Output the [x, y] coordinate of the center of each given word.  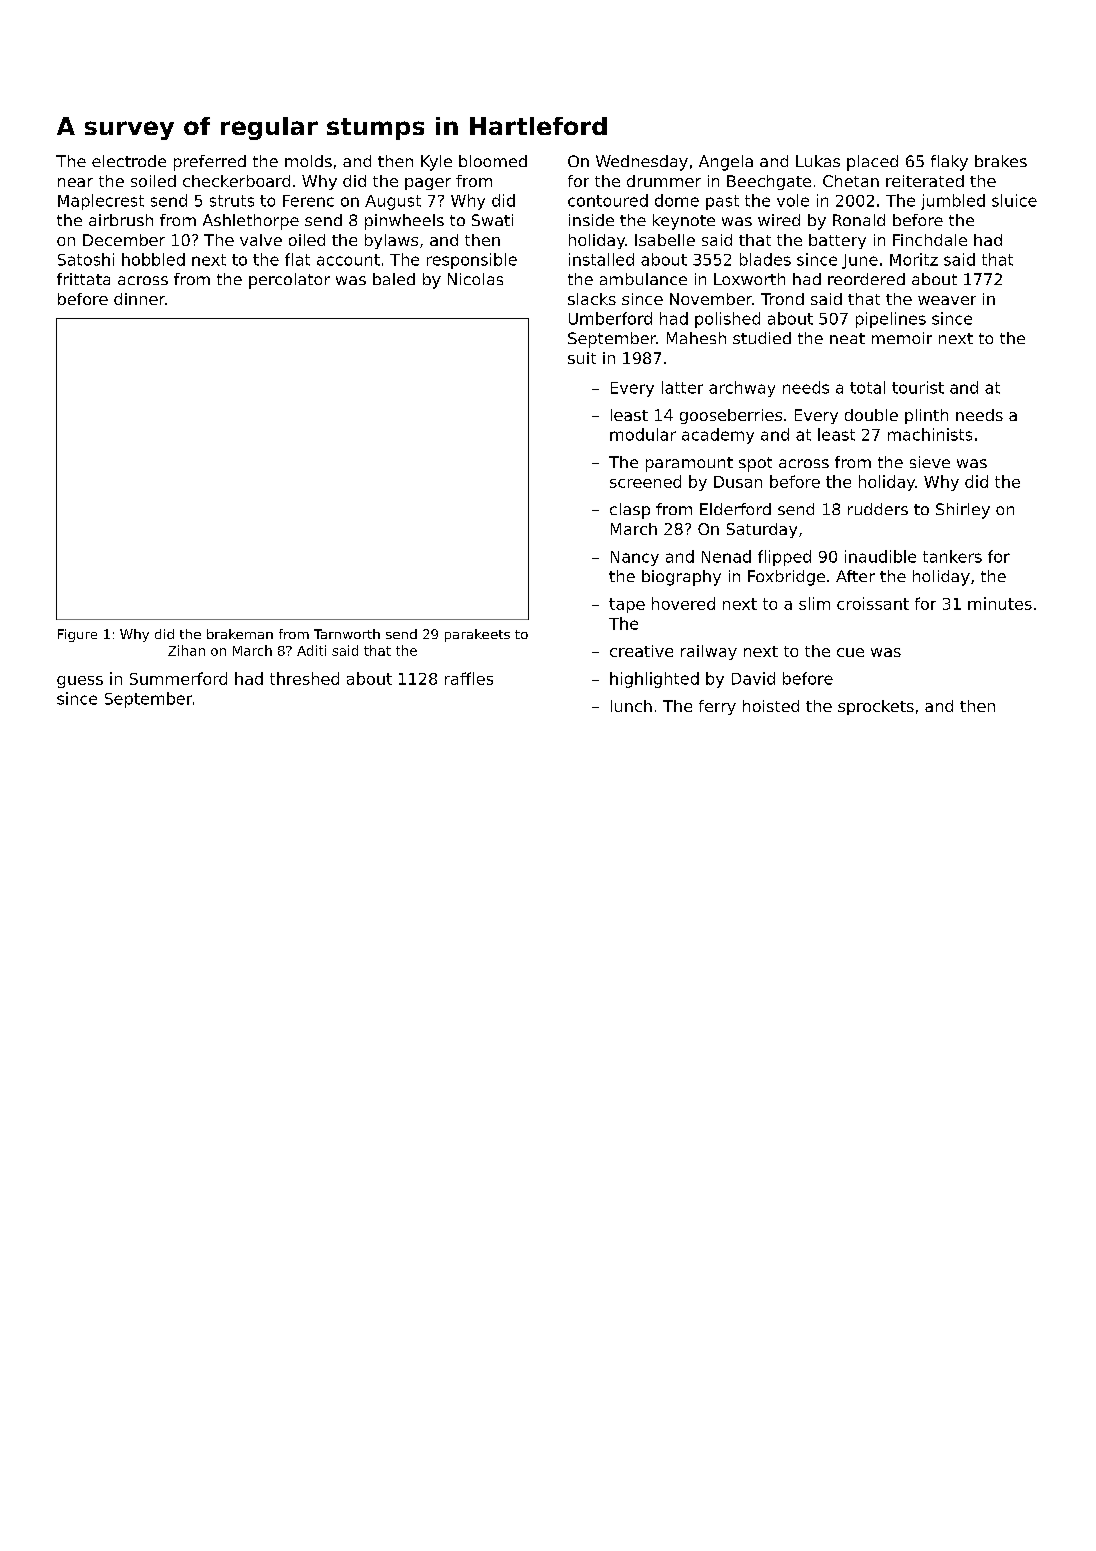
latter [682, 387]
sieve [930, 462]
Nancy [635, 558]
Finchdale [930, 240]
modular [643, 434]
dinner [139, 299]
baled [394, 279]
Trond [782, 299]
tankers [952, 556]
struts [232, 201]
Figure [77, 635]
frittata [83, 279]
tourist [918, 387]
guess [80, 682]
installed [601, 259]
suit [582, 358]
